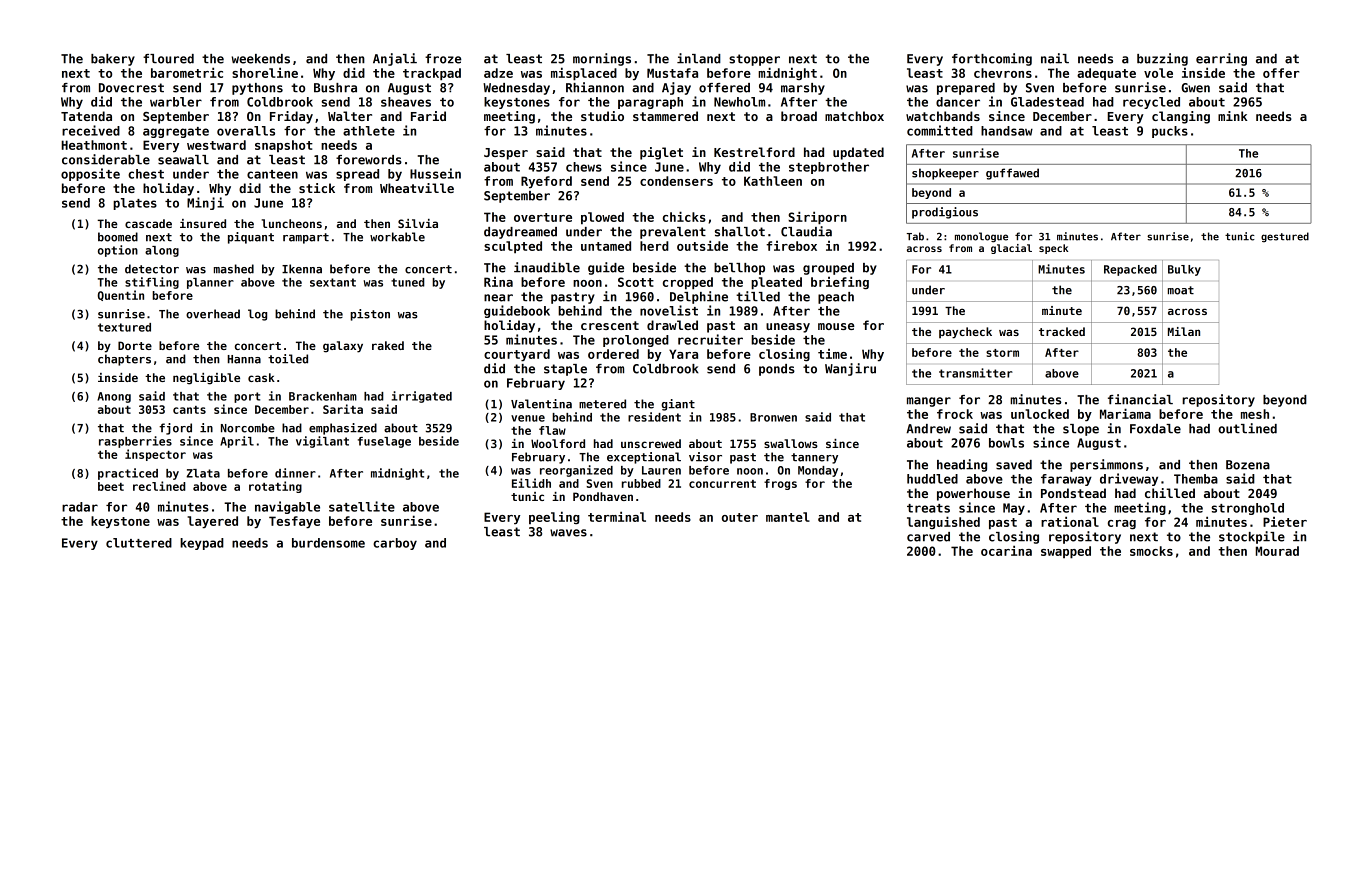 The image size is (1372, 887). What do you see at coordinates (395, 59) in the screenshot?
I see `Anjali` at bounding box center [395, 59].
